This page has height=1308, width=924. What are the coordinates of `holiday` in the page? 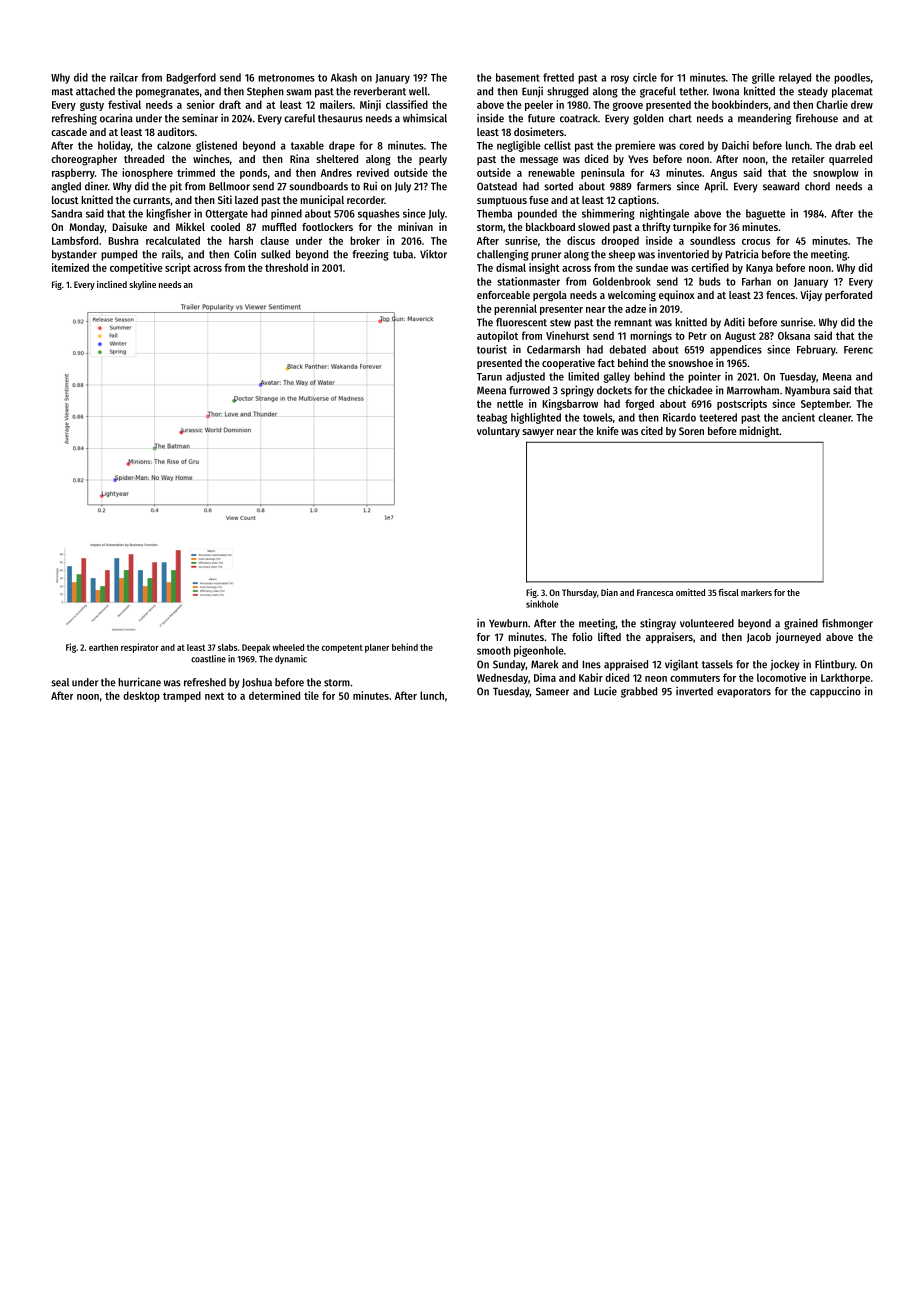 It's located at (114, 146).
